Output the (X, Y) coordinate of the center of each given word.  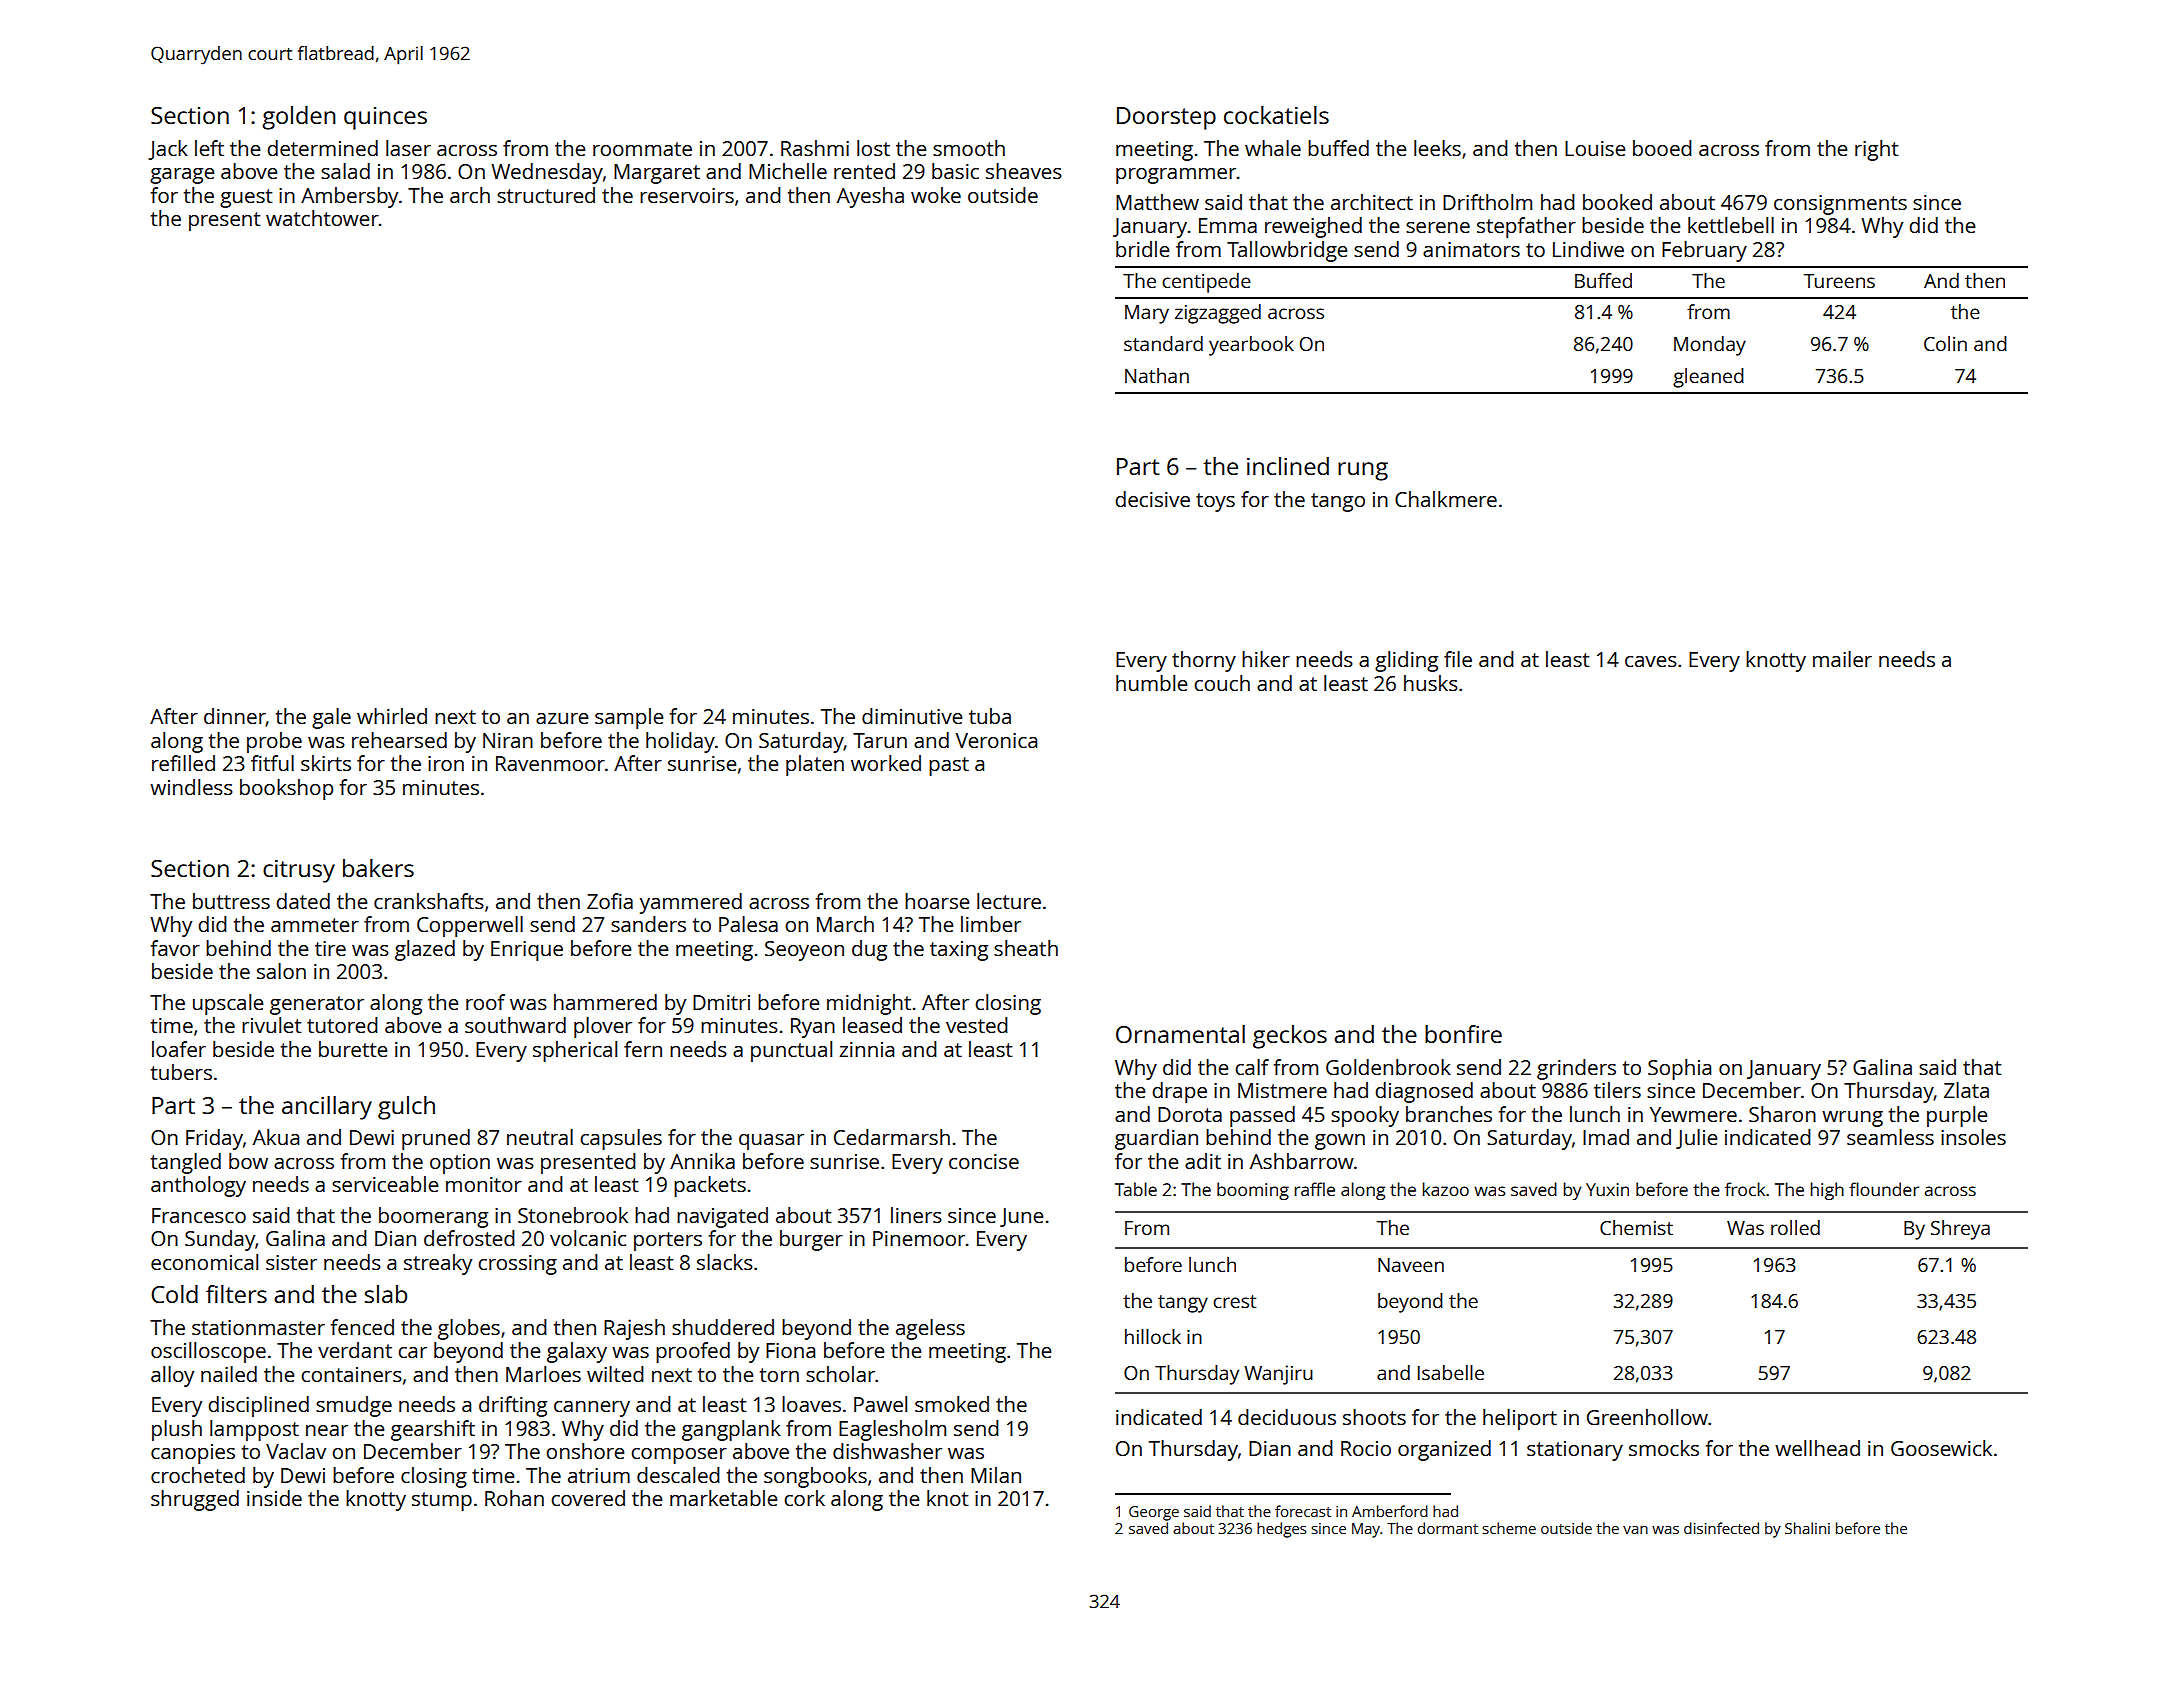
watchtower (322, 218)
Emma (1228, 225)
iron (446, 763)
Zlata (1966, 1090)
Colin (1945, 343)
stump (442, 1501)
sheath (1026, 948)
